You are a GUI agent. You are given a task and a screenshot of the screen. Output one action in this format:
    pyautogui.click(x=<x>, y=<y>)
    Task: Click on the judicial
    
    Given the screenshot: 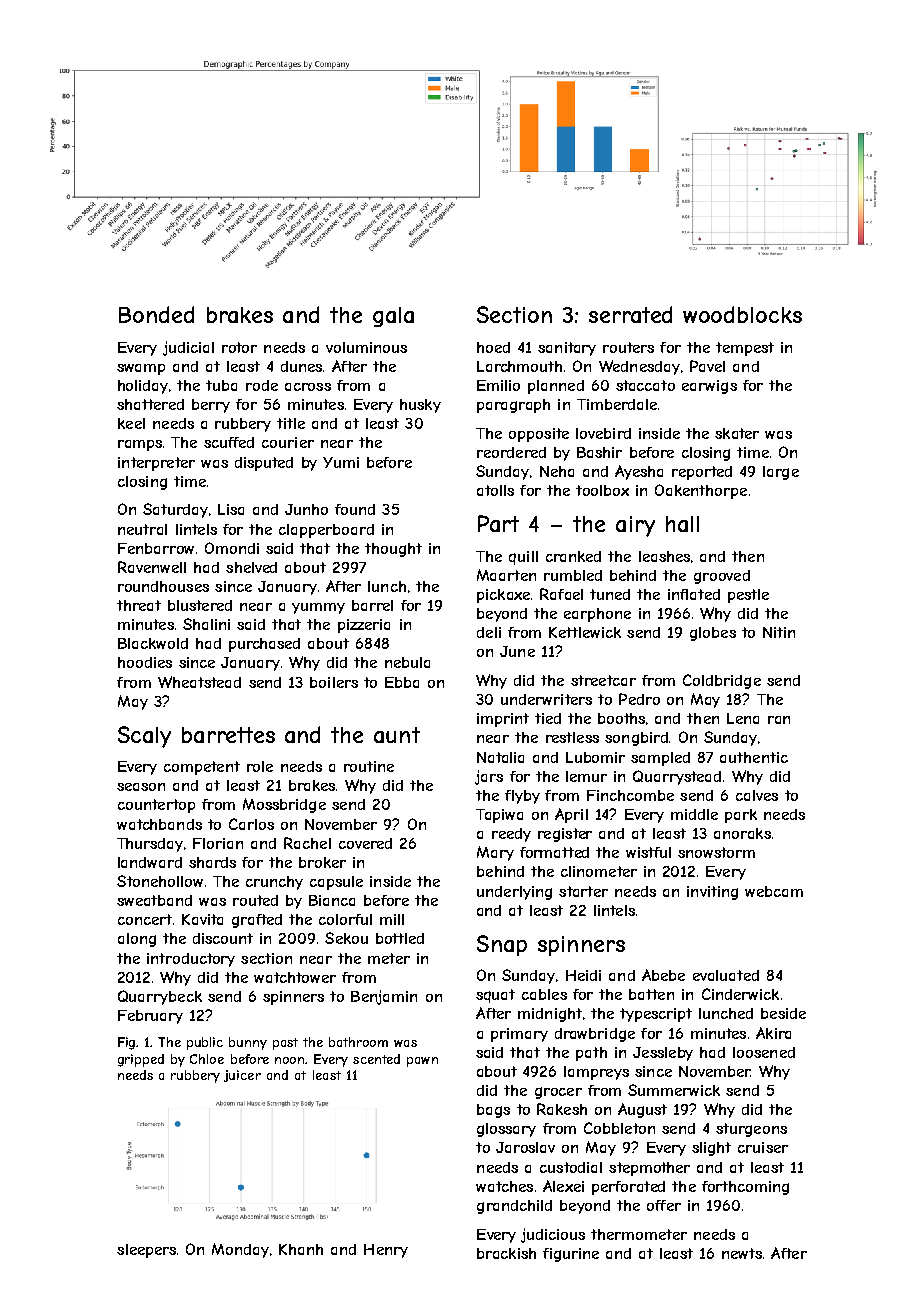 What is the action you would take?
    pyautogui.click(x=188, y=348)
